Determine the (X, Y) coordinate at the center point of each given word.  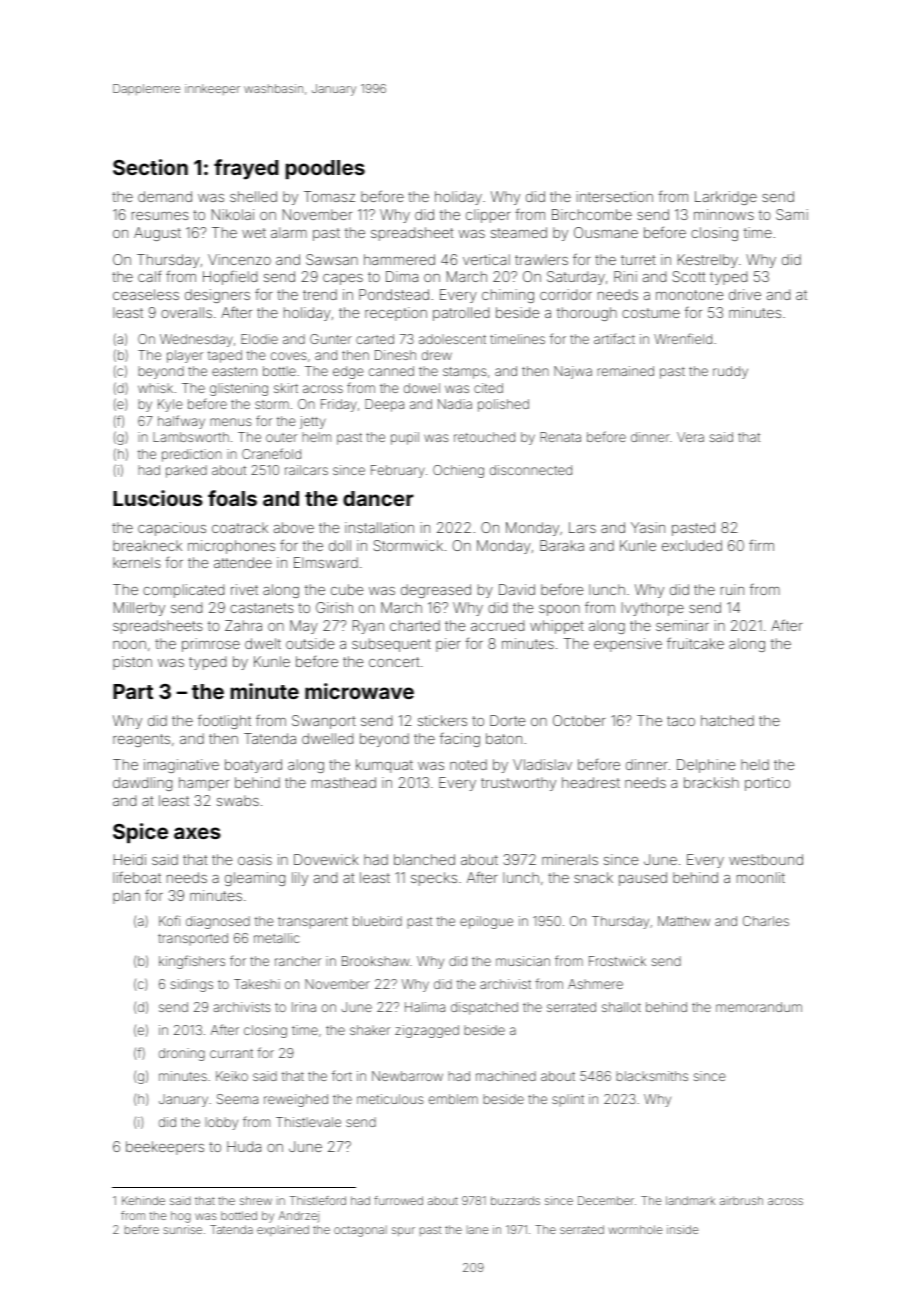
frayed (246, 169)
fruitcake (695, 643)
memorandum (759, 1007)
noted (468, 764)
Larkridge (726, 198)
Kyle (170, 405)
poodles (325, 169)
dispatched (484, 1008)
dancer (378, 498)
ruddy (730, 372)
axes (197, 833)
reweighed (296, 1100)
